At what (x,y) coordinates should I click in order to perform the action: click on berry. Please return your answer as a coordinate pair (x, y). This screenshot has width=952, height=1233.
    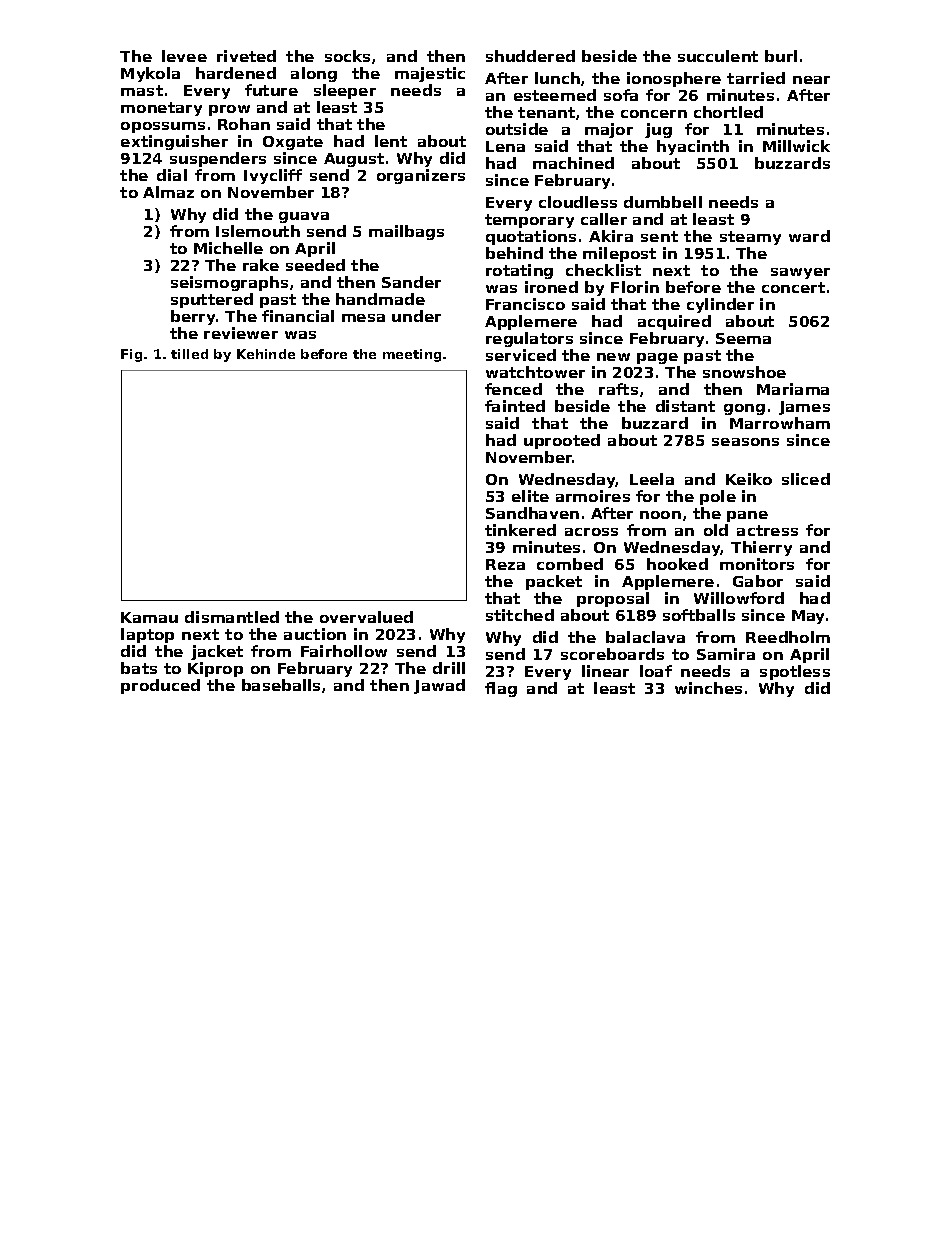
    Looking at the image, I should click on (193, 317).
